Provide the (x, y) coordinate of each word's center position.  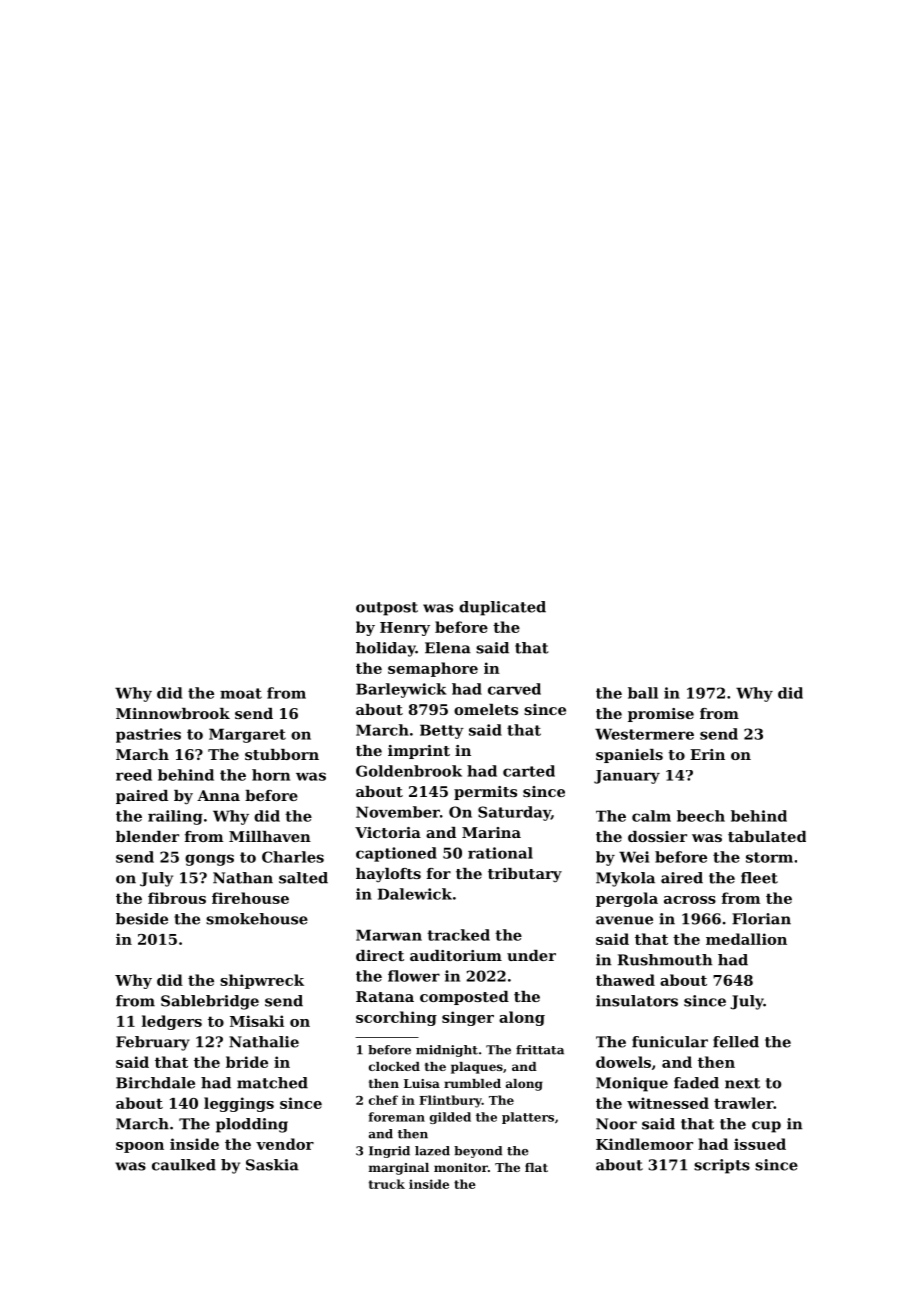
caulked (184, 1165)
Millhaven (270, 836)
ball (643, 693)
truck (387, 1184)
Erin (707, 754)
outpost (387, 609)
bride (247, 1062)
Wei (634, 857)
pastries (148, 735)
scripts (722, 1166)
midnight (447, 1051)
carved (514, 689)
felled (736, 1042)
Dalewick (415, 894)
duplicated (502, 608)
